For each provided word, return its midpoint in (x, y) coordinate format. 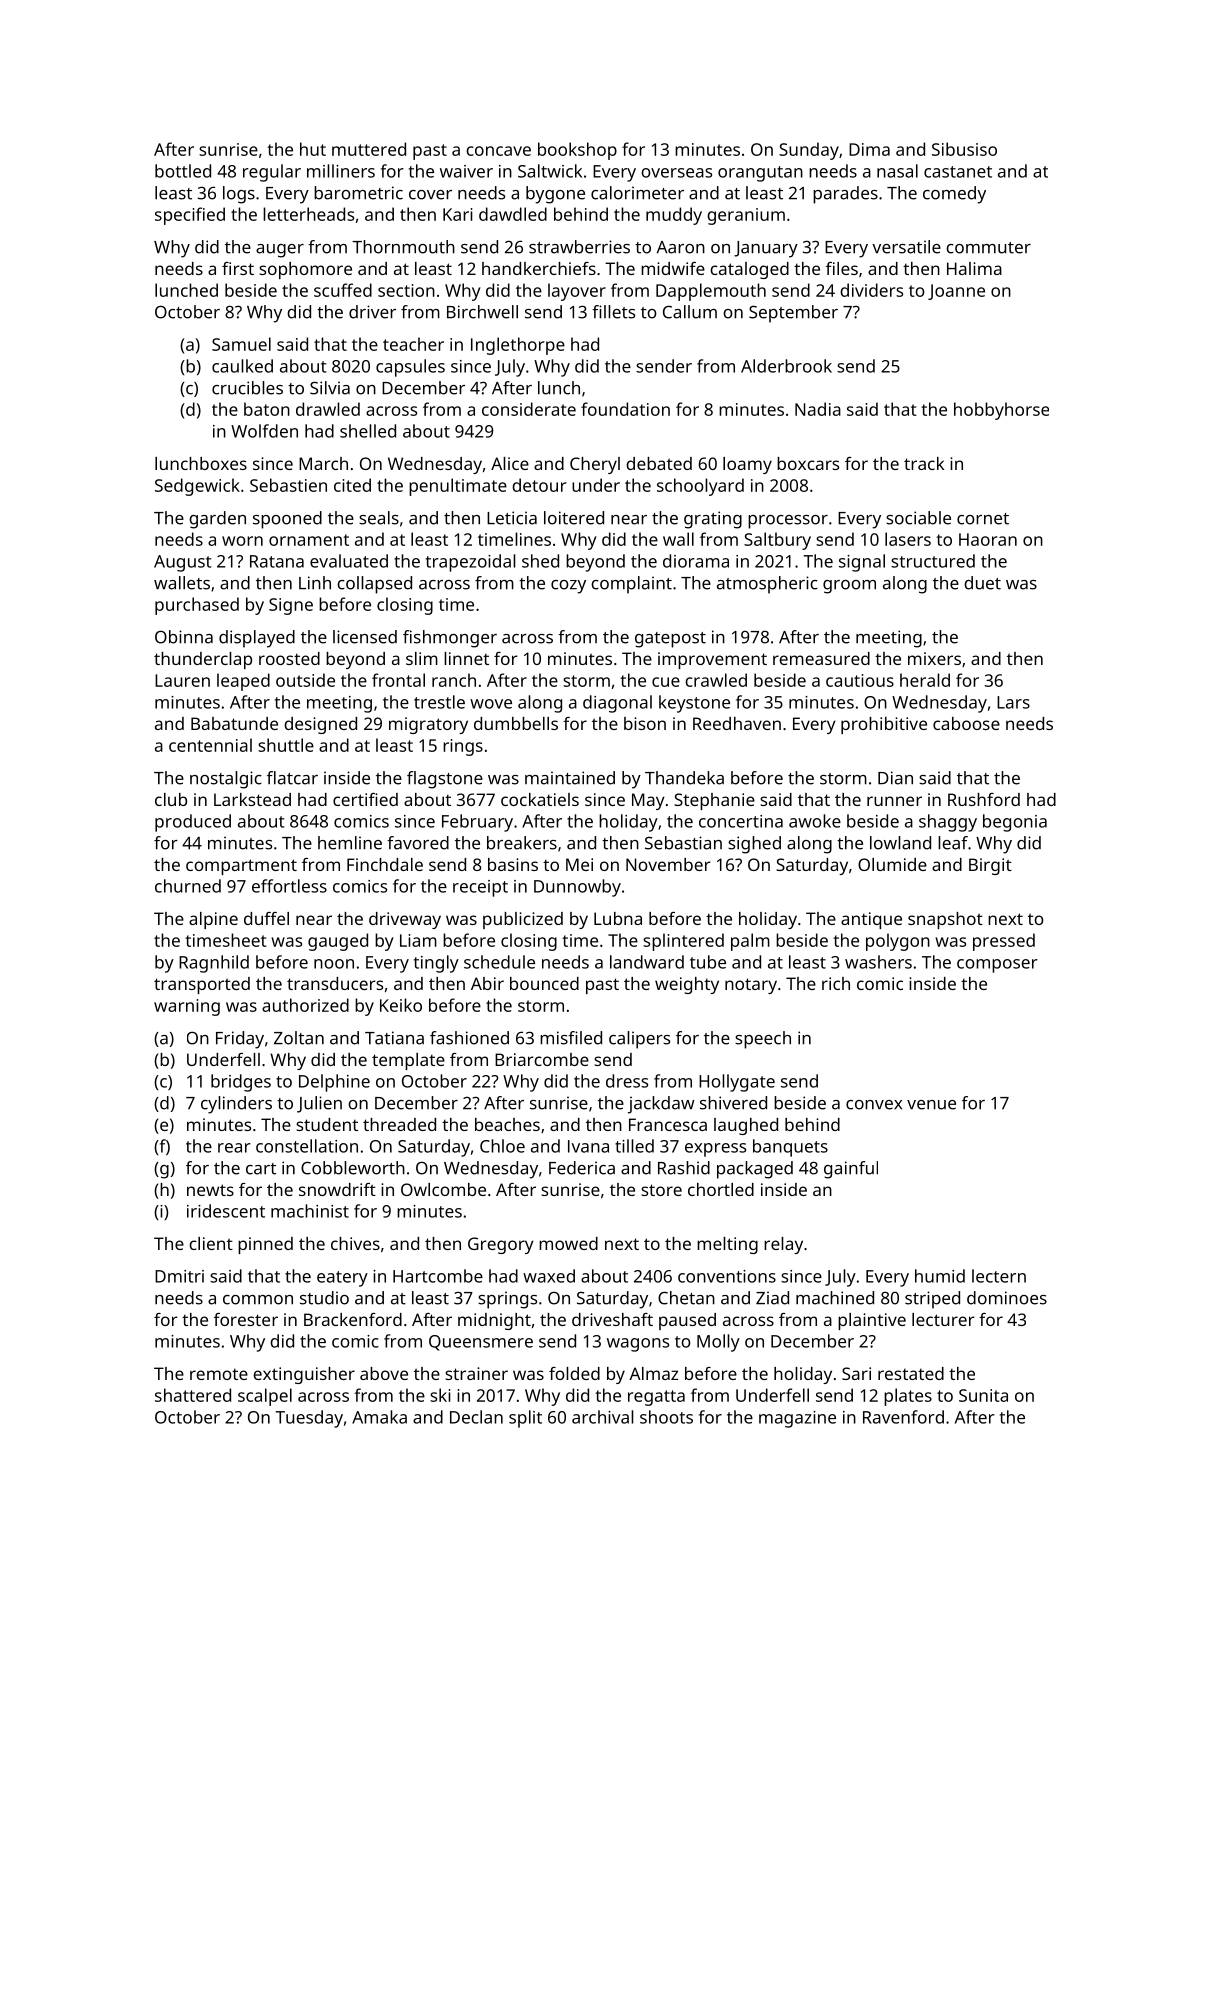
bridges (241, 1083)
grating (713, 520)
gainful (851, 1170)
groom (849, 587)
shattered (193, 1395)
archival (603, 1417)
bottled (183, 171)
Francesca (668, 1124)
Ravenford (903, 1417)
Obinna (184, 637)
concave (498, 151)
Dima (869, 149)
